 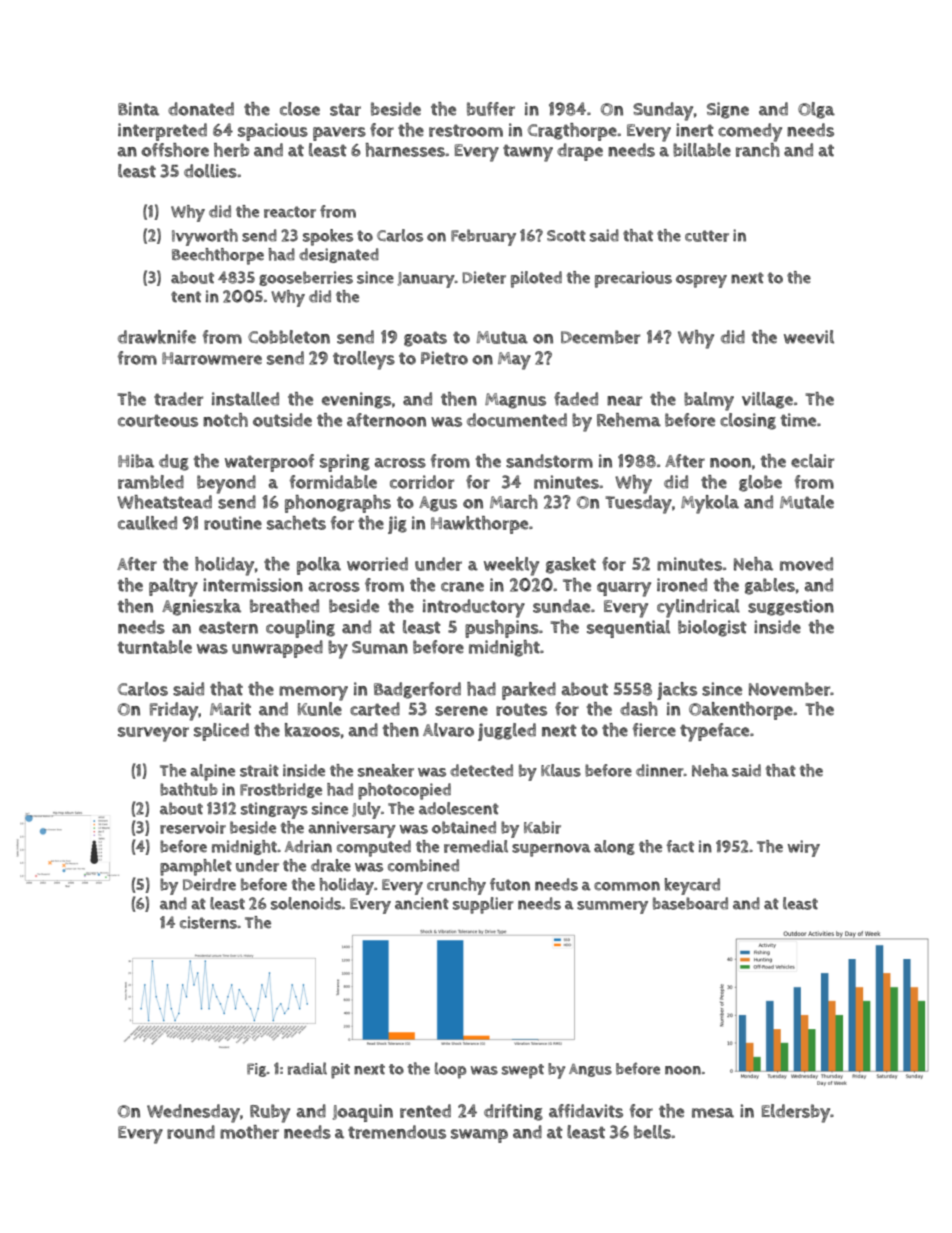 I want to click on Signe, so click(x=728, y=110).
